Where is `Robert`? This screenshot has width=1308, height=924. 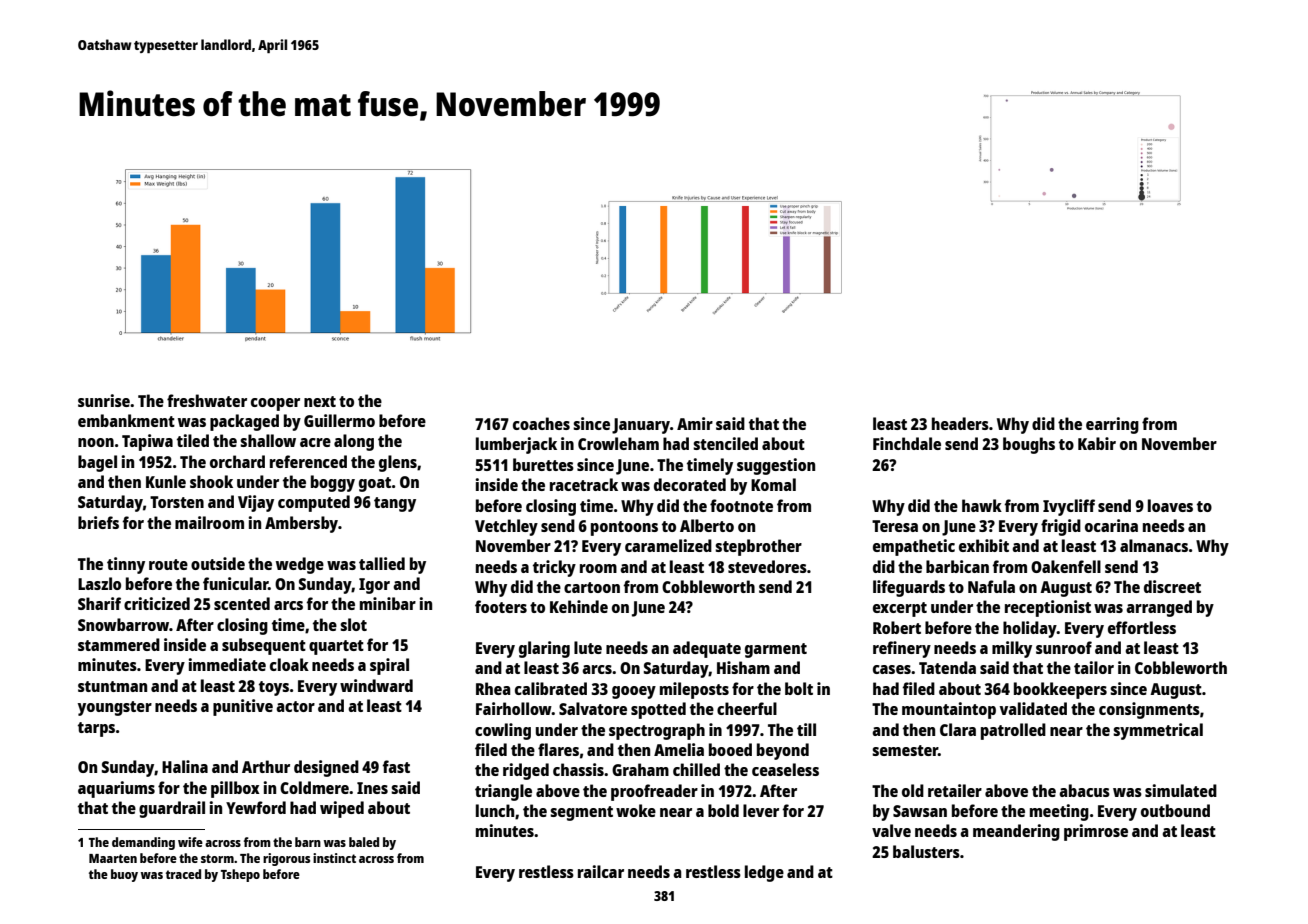
Robert is located at coordinates (897, 627).
